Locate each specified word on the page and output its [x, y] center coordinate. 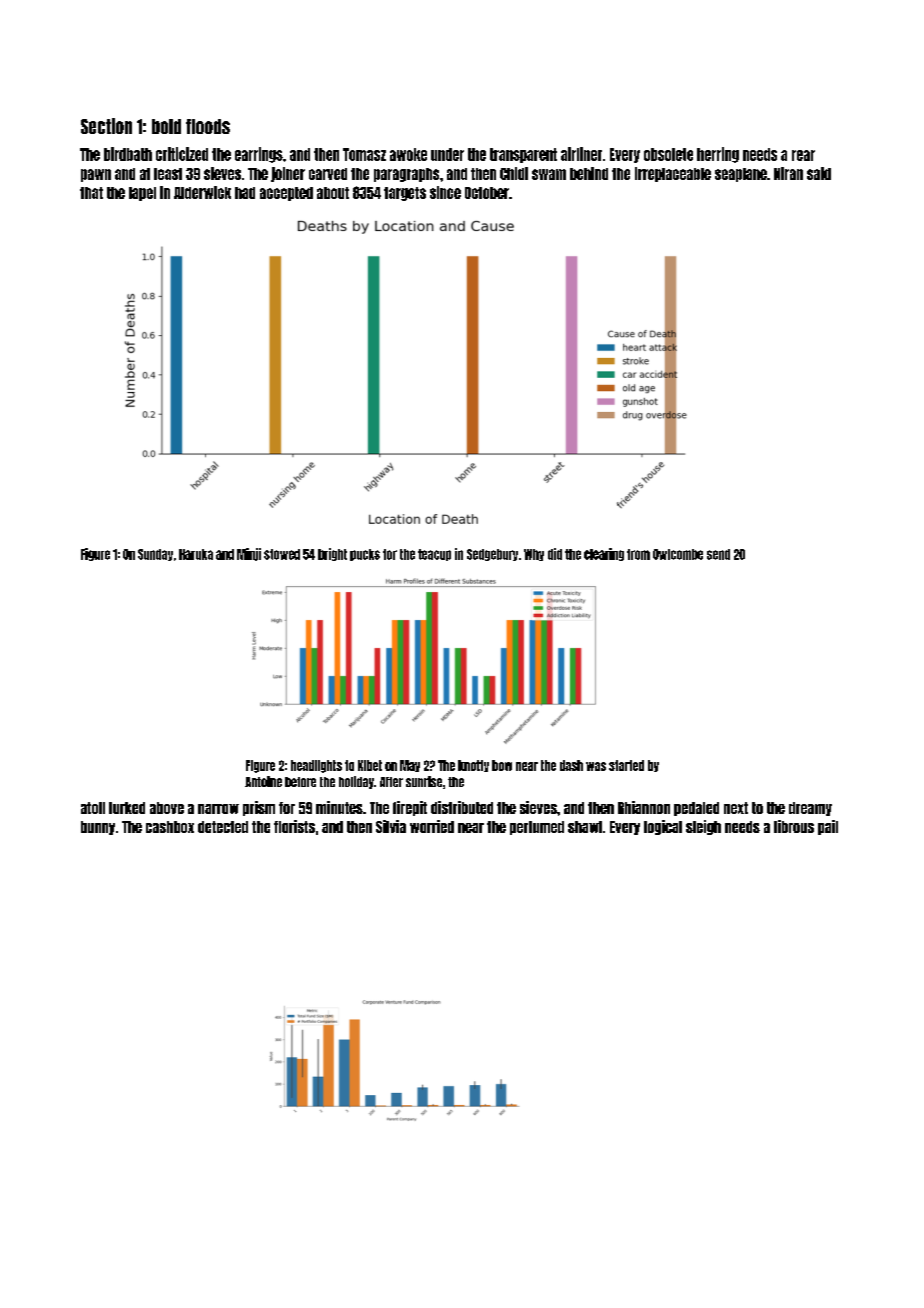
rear [803, 155]
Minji [249, 554]
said [819, 173]
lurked [127, 808]
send [718, 554]
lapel [142, 194]
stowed [282, 554]
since [445, 192]
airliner [581, 154]
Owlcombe [678, 554]
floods [208, 126]
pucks [365, 555]
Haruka [196, 554]
